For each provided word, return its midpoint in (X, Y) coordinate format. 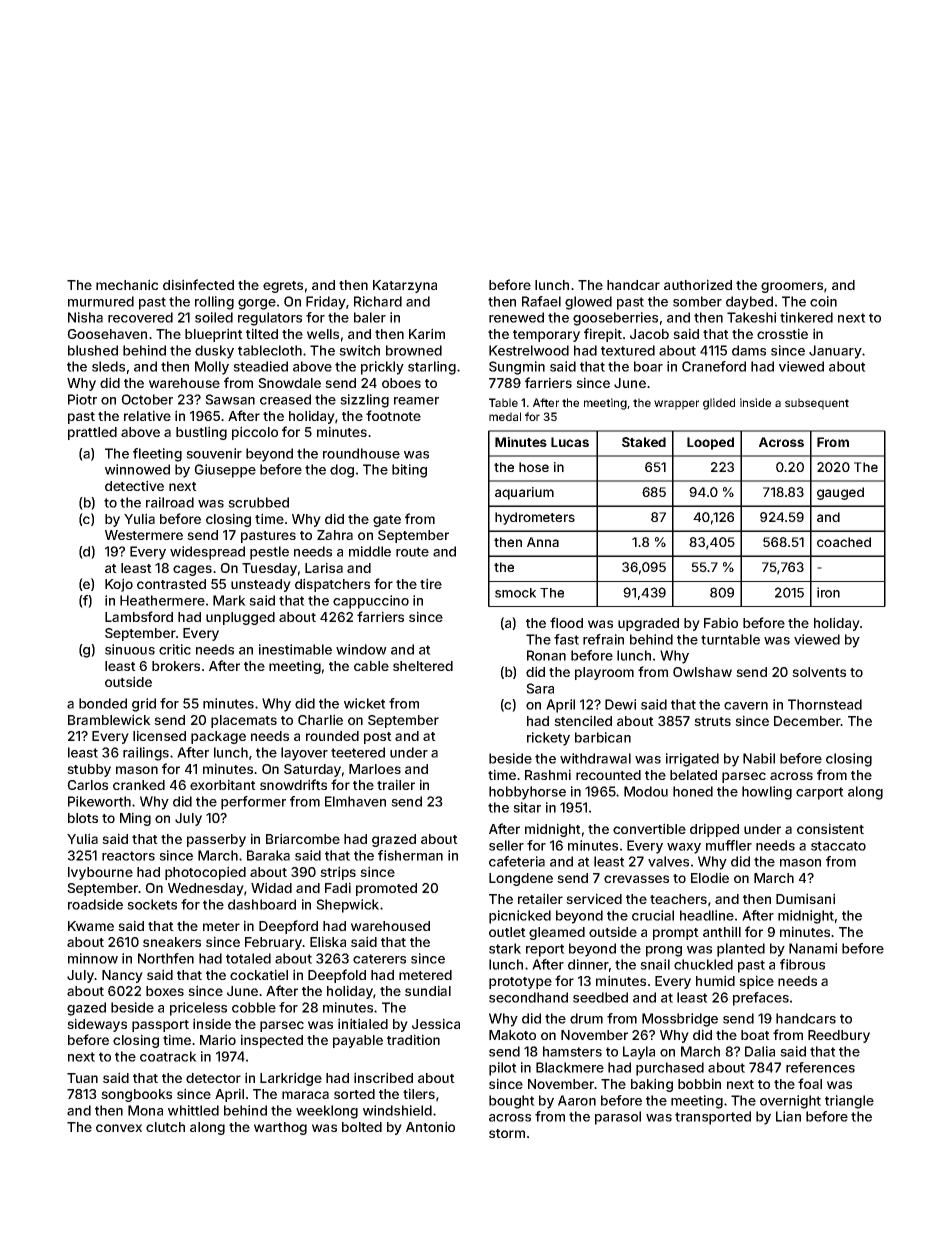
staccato (838, 846)
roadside (95, 904)
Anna (543, 542)
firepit (603, 335)
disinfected (198, 284)
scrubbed (258, 502)
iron (828, 592)
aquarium (524, 493)
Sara (540, 688)
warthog (280, 1128)
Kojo (119, 585)
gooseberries (615, 319)
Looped (710, 443)
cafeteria (517, 861)
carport (820, 793)
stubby (89, 770)
